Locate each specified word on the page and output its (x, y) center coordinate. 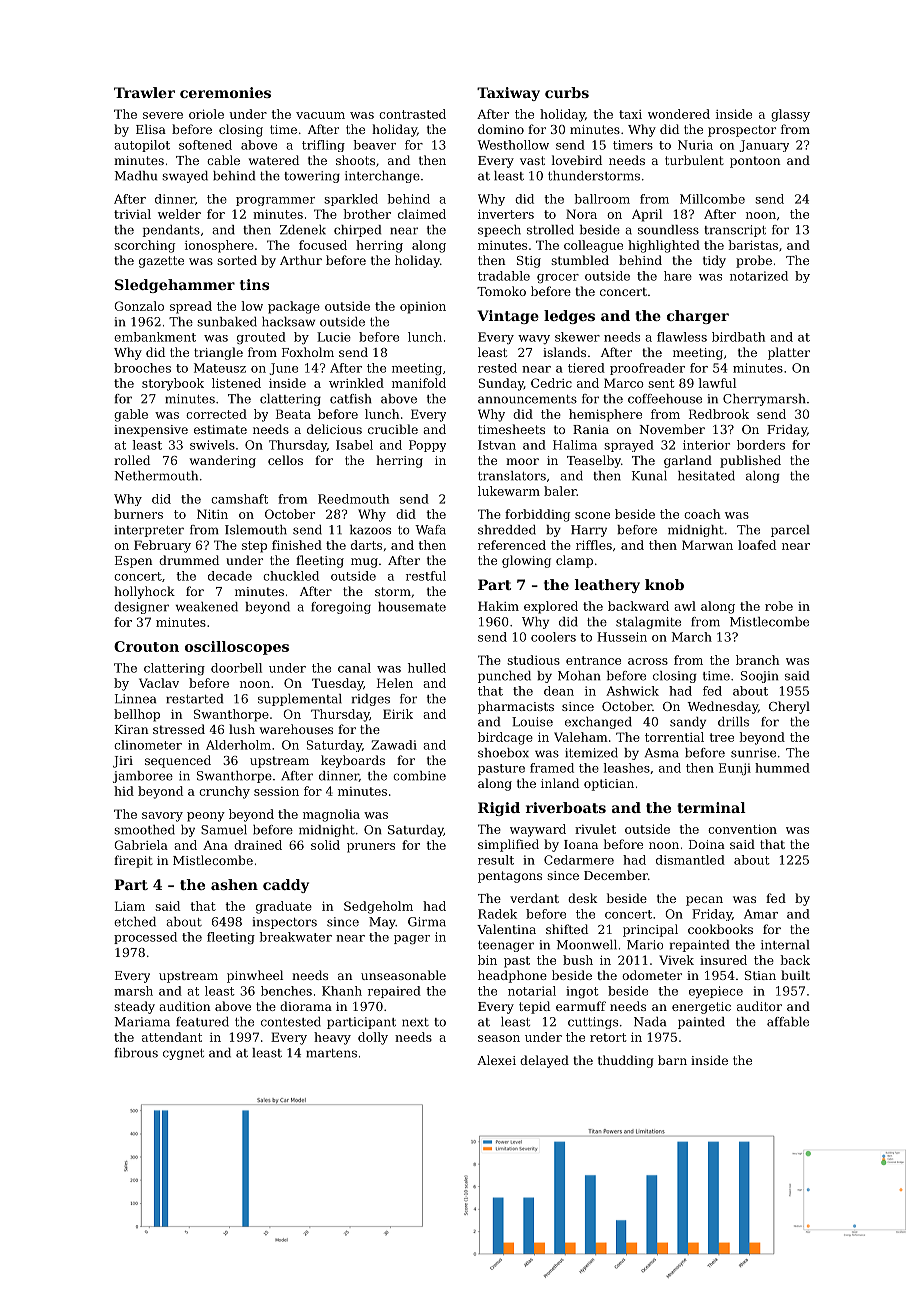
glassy (790, 115)
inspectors (285, 923)
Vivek (676, 960)
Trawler (144, 92)
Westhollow (513, 145)
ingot (582, 992)
